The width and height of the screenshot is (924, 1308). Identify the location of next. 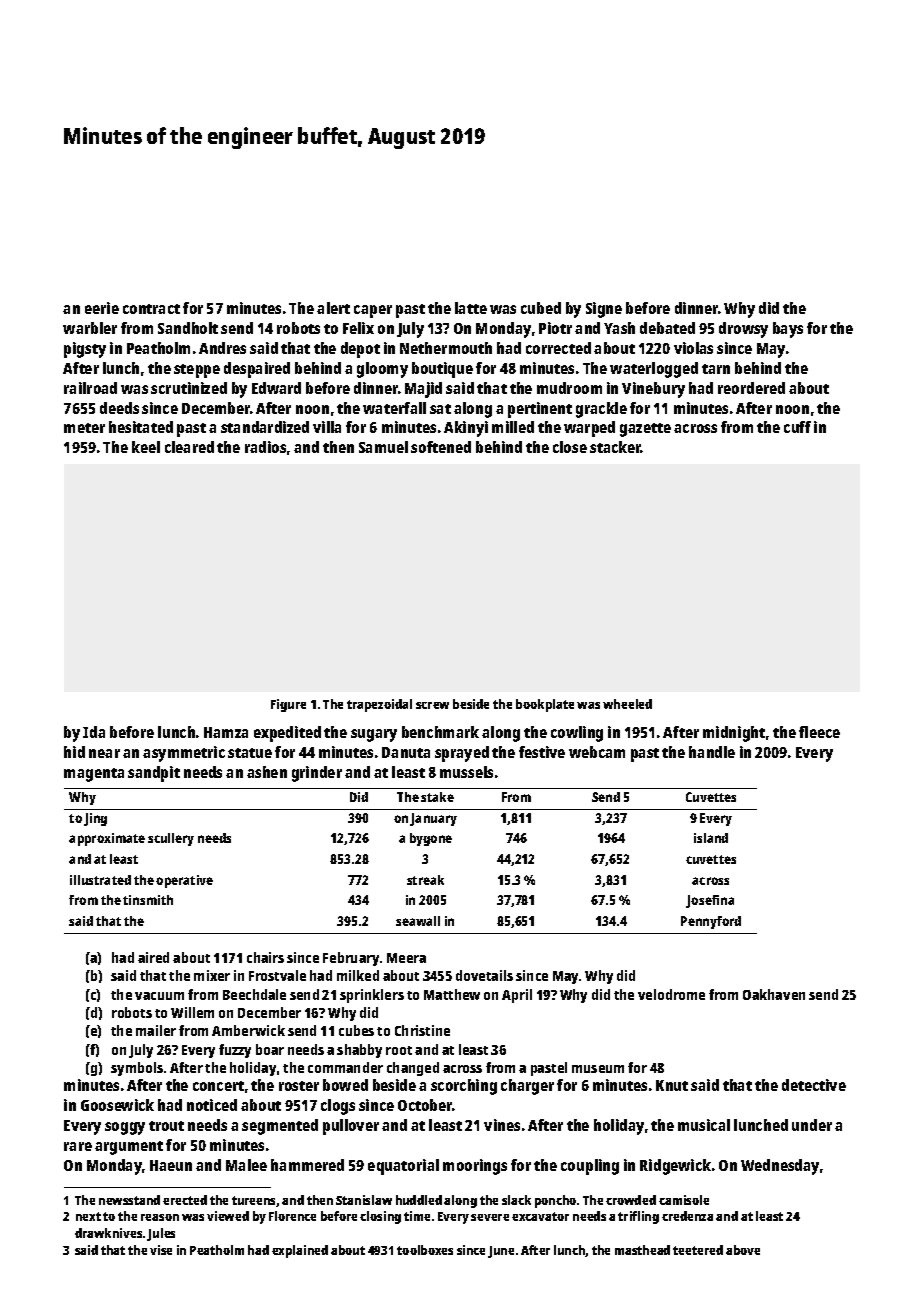
(88, 1216).
